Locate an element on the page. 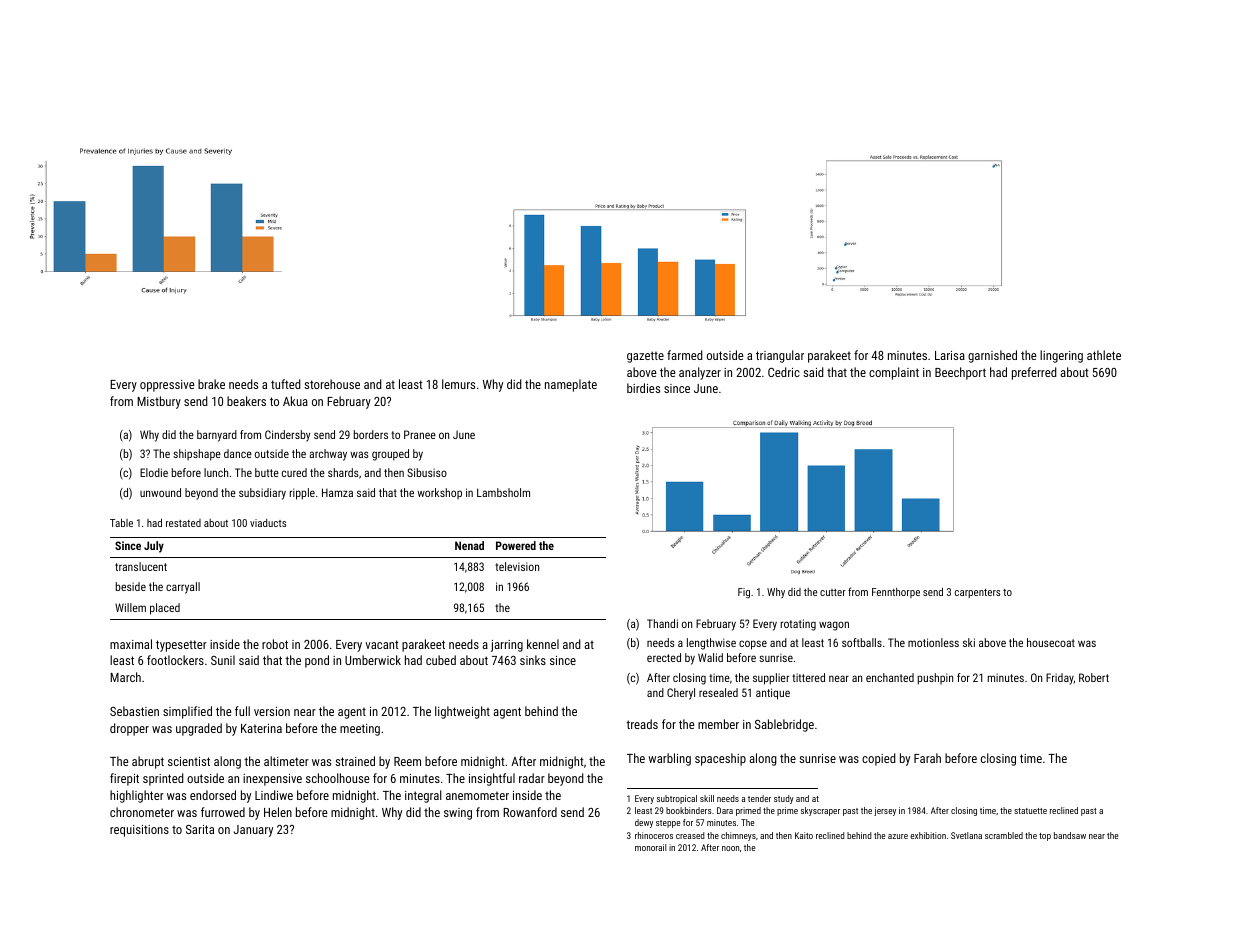 Image resolution: width=1233 pixels, height=952 pixels. Cheryl is located at coordinates (681, 694).
